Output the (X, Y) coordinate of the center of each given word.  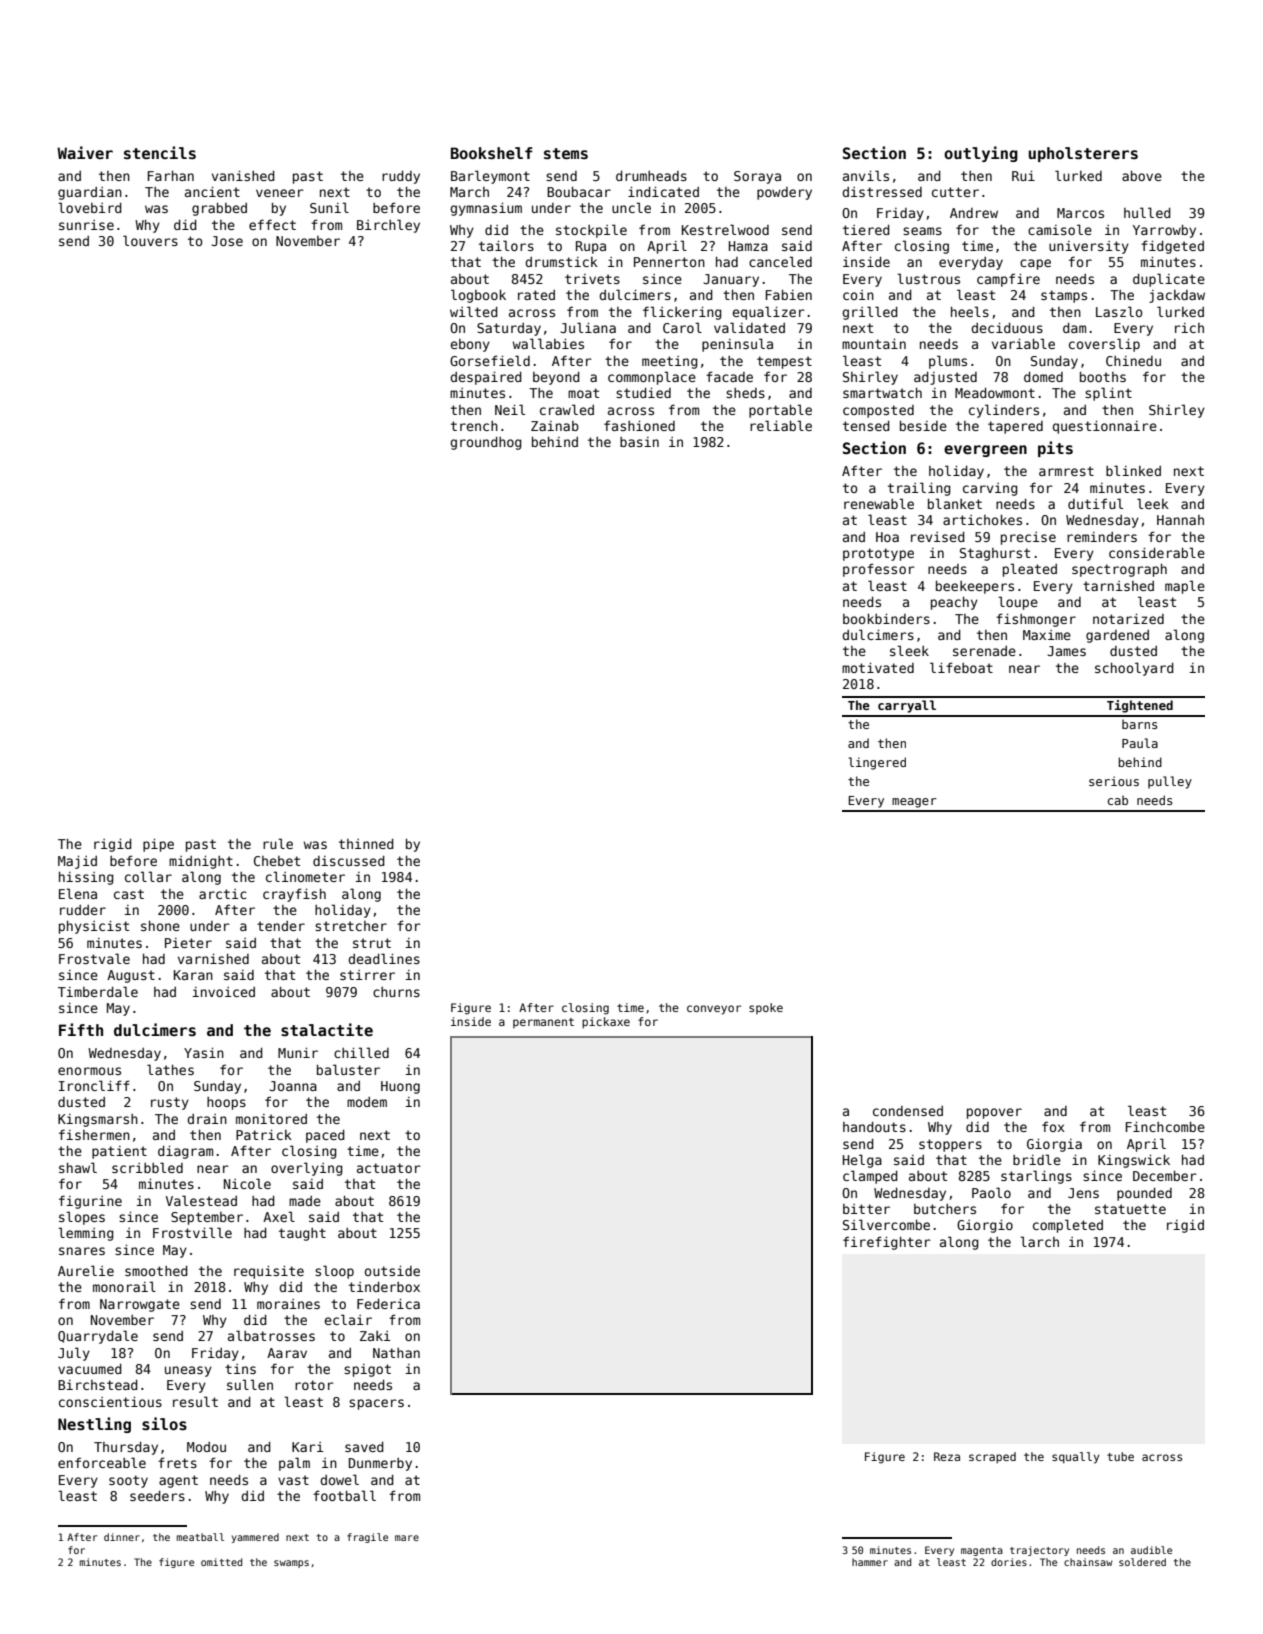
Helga (862, 1161)
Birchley (388, 226)
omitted (221, 1562)
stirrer (367, 975)
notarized (1128, 619)
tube (1120, 1456)
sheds (745, 393)
